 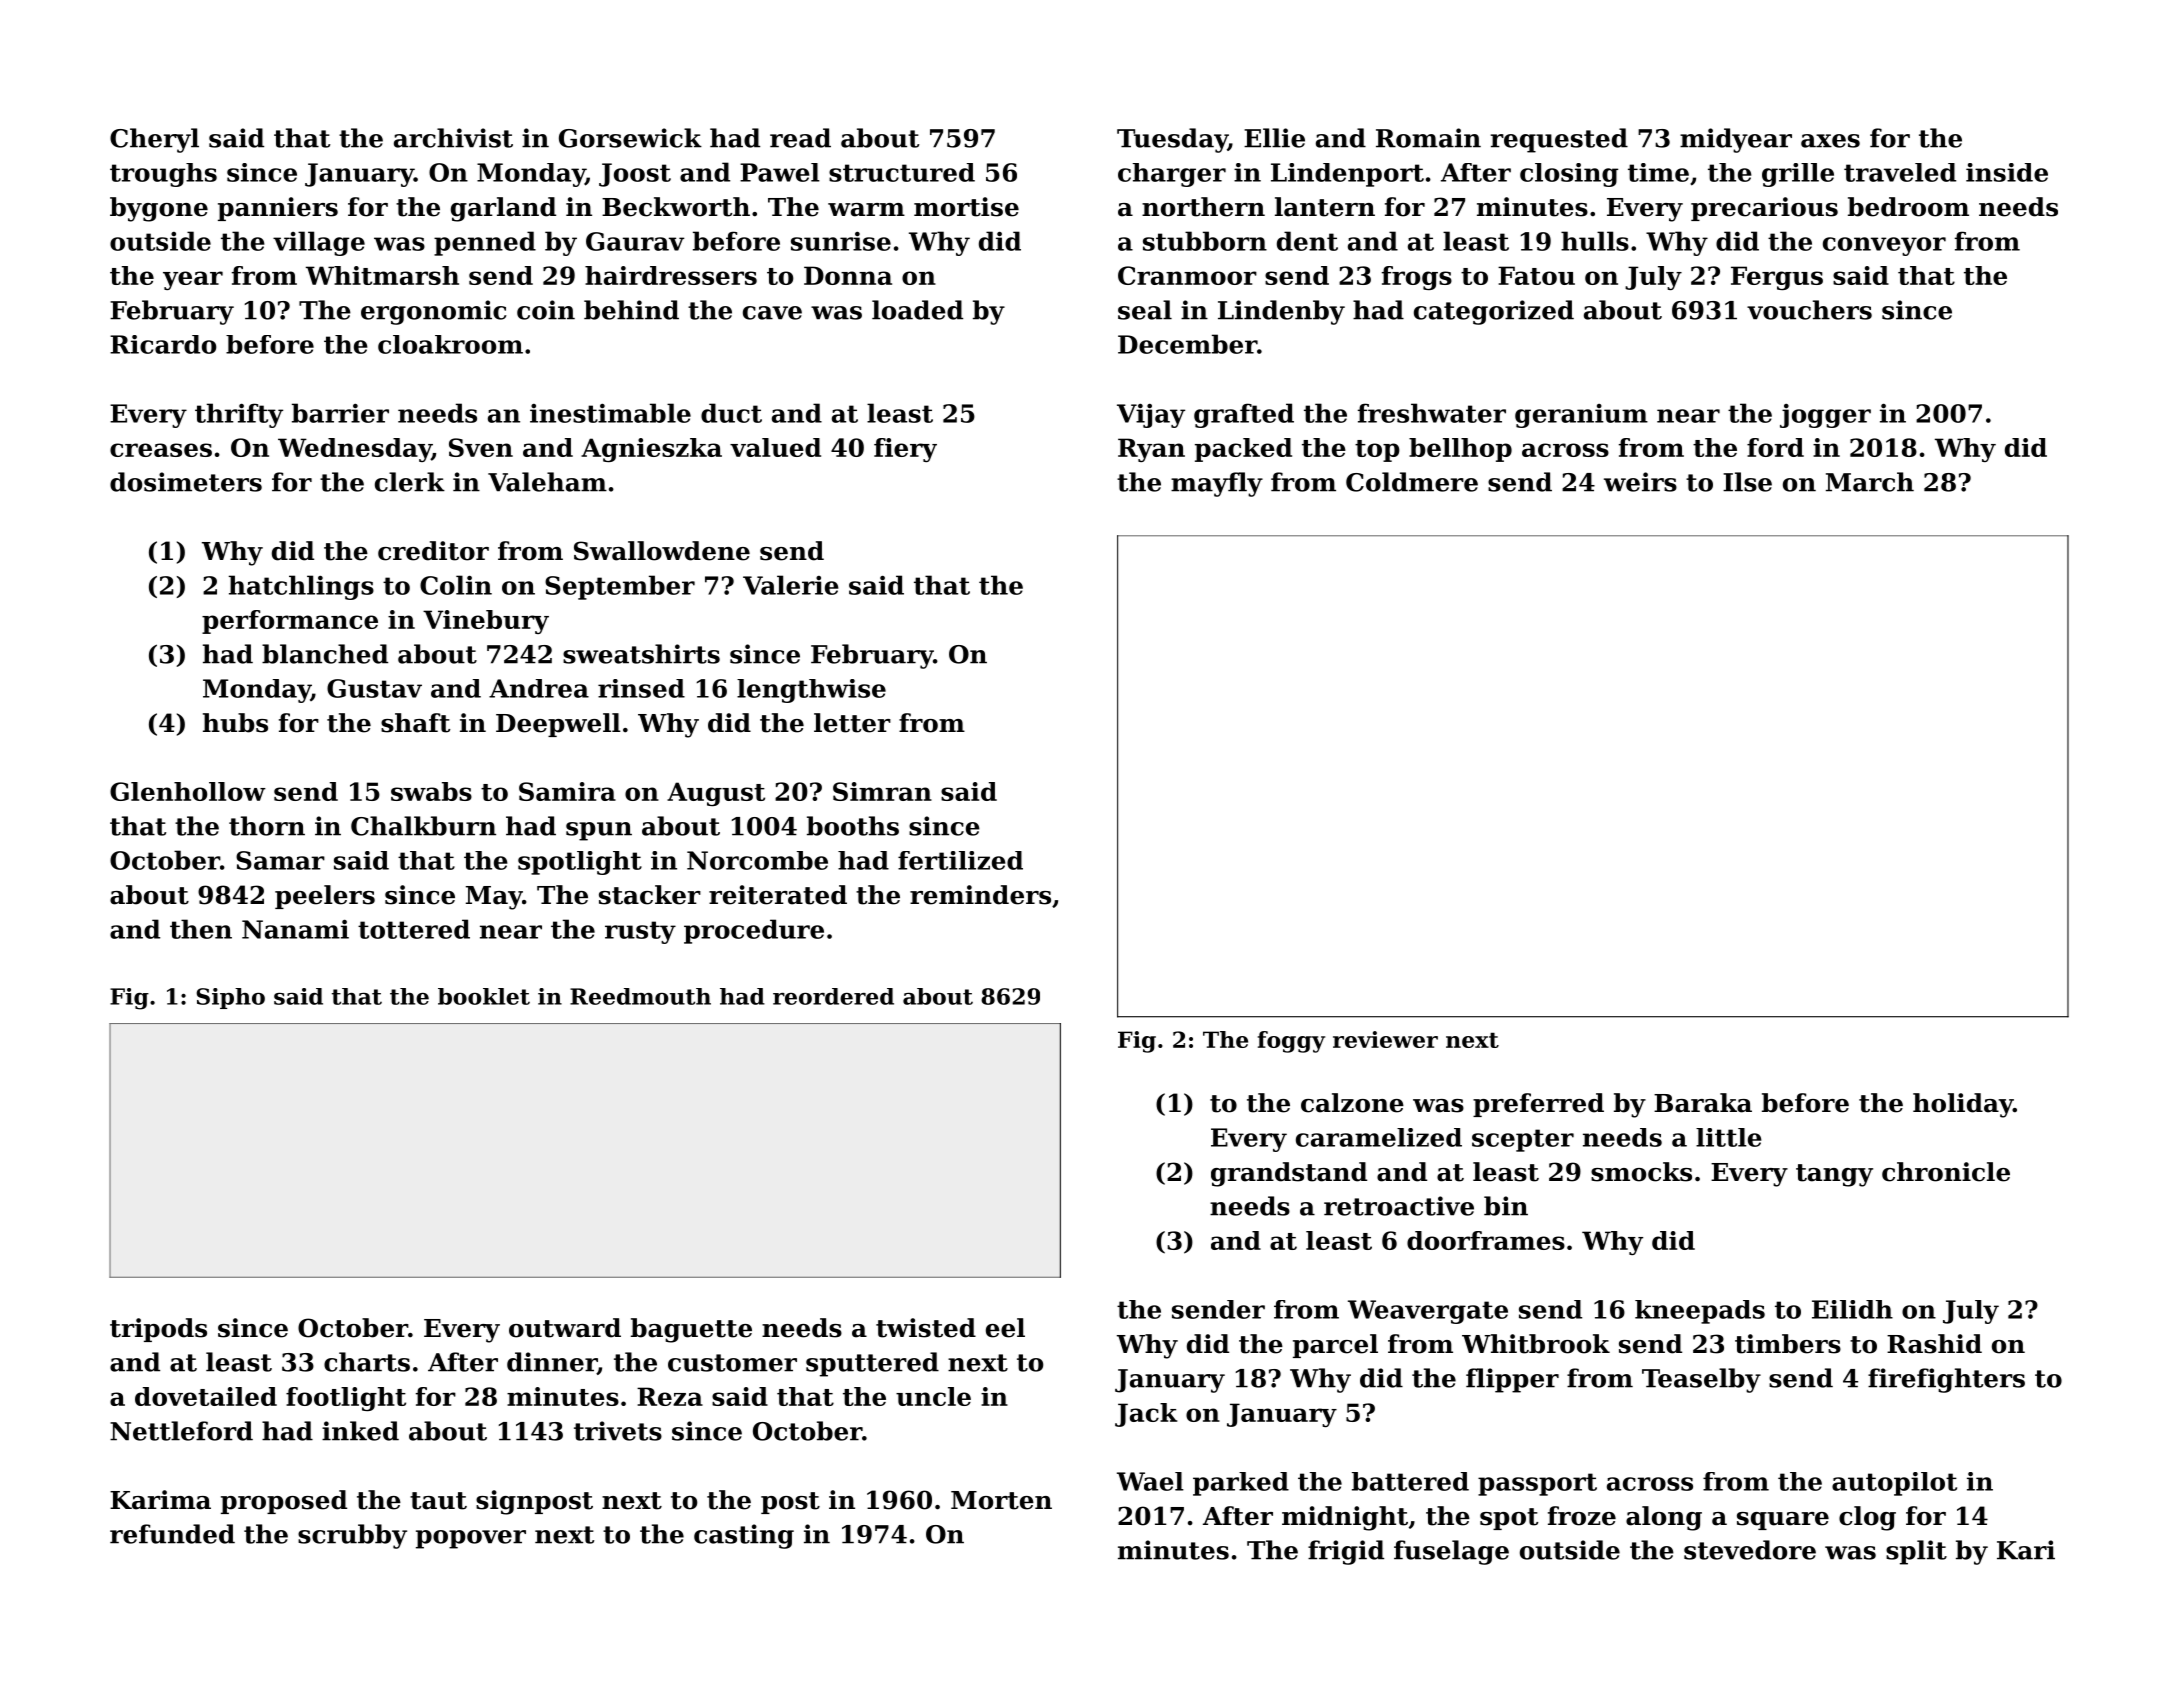 I want to click on Sipho, so click(x=230, y=998).
